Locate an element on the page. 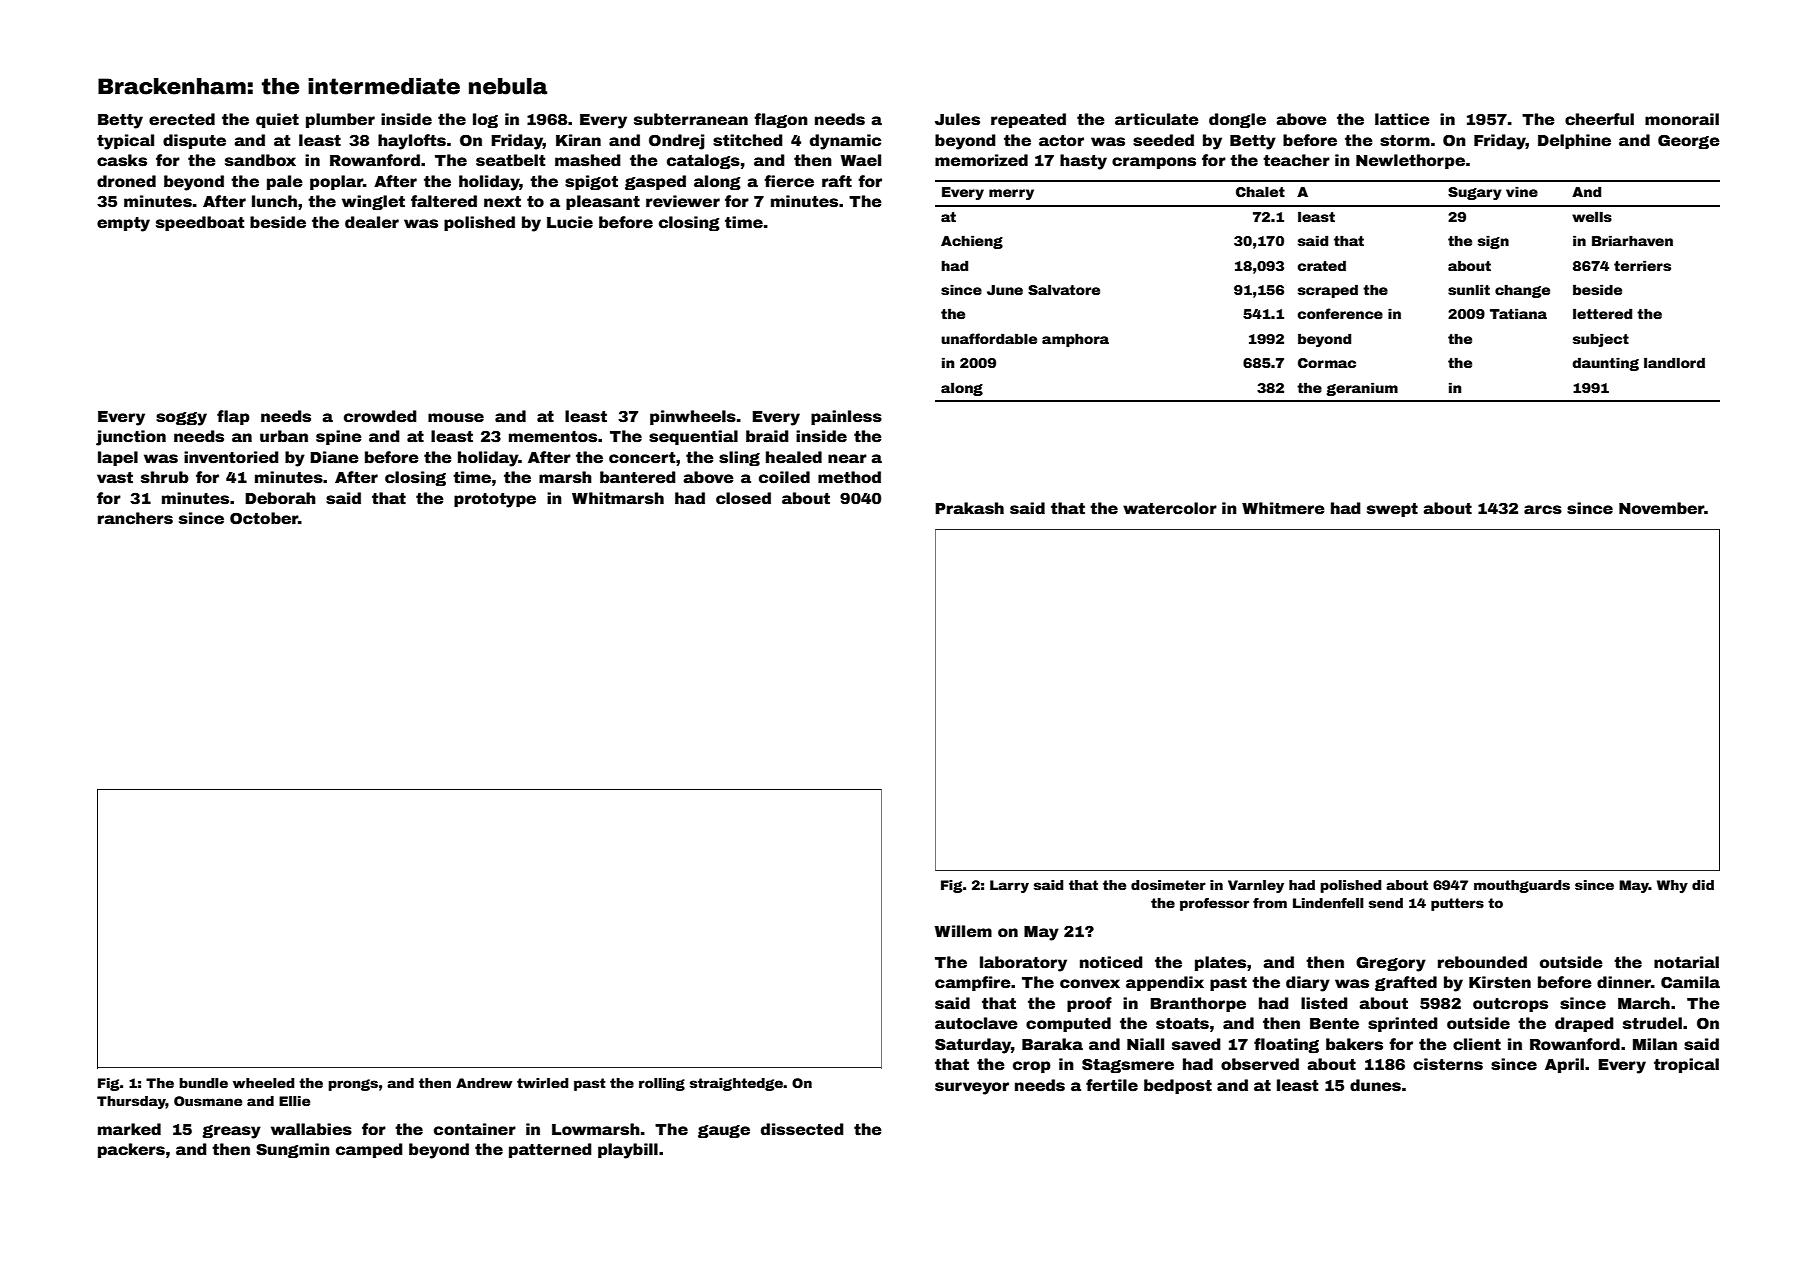  notarial is located at coordinates (1686, 962).
